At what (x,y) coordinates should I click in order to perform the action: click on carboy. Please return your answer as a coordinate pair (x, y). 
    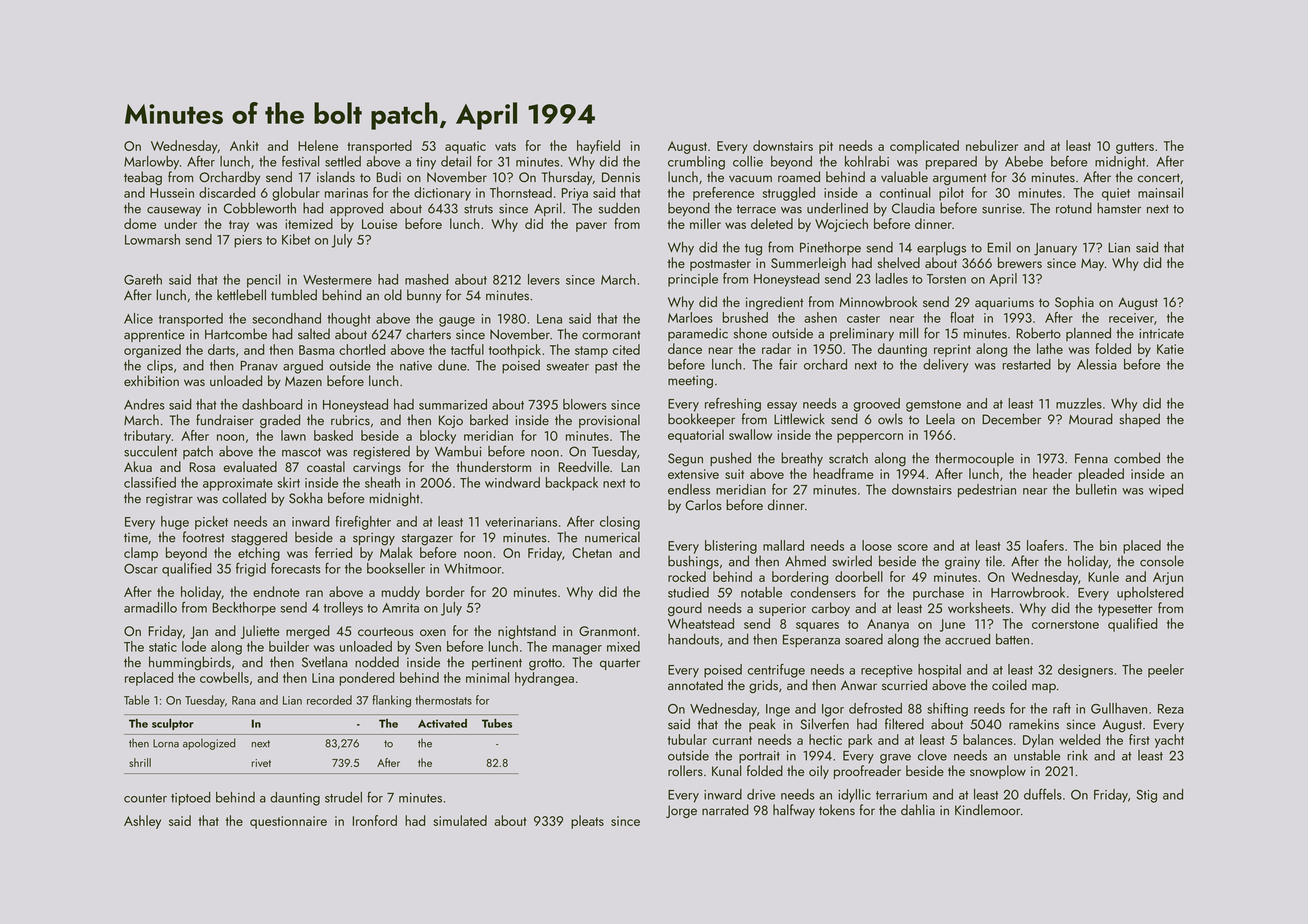
    Looking at the image, I should click on (831, 609).
